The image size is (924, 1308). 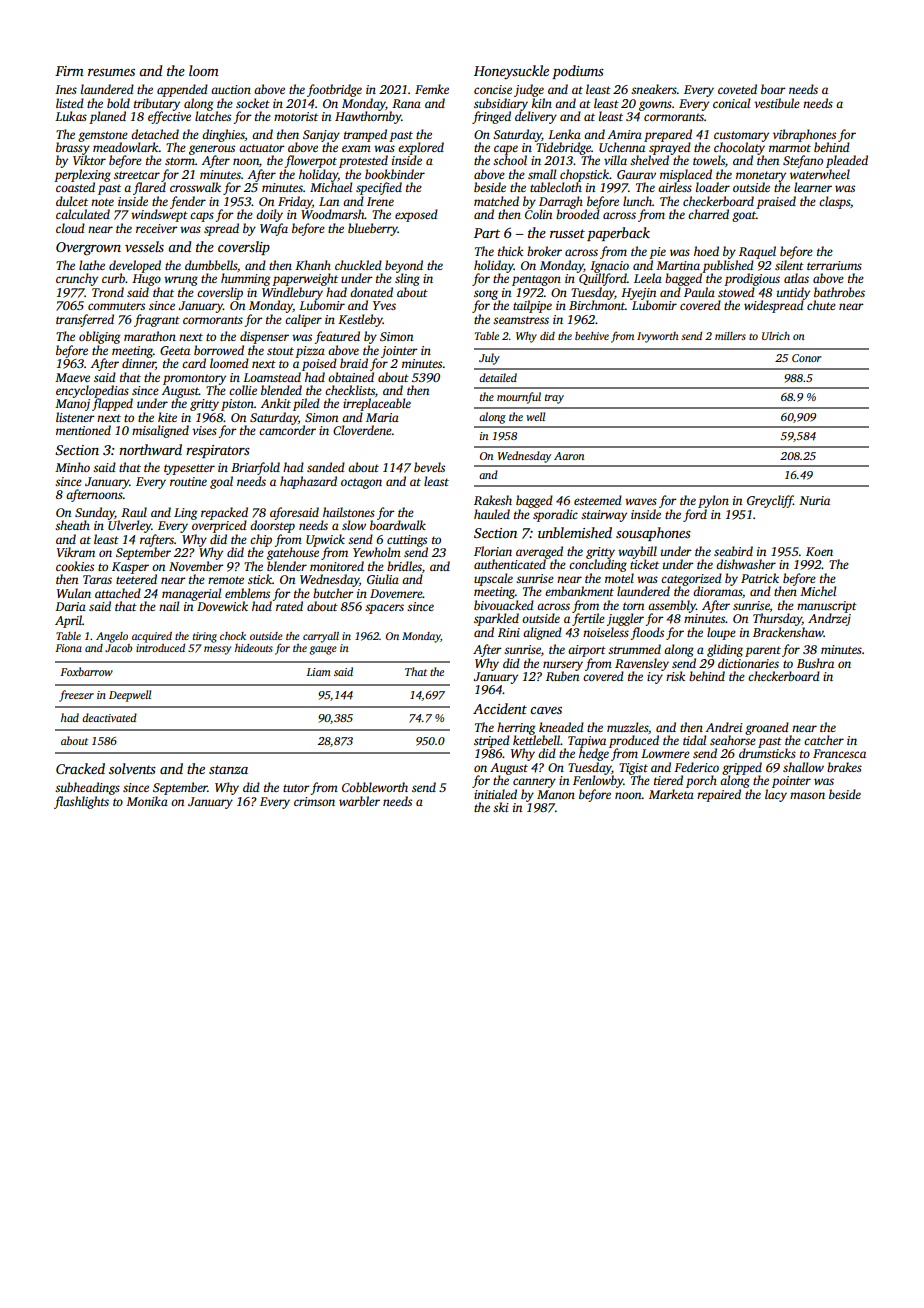 What do you see at coordinates (99, 337) in the screenshot?
I see `obliging` at bounding box center [99, 337].
